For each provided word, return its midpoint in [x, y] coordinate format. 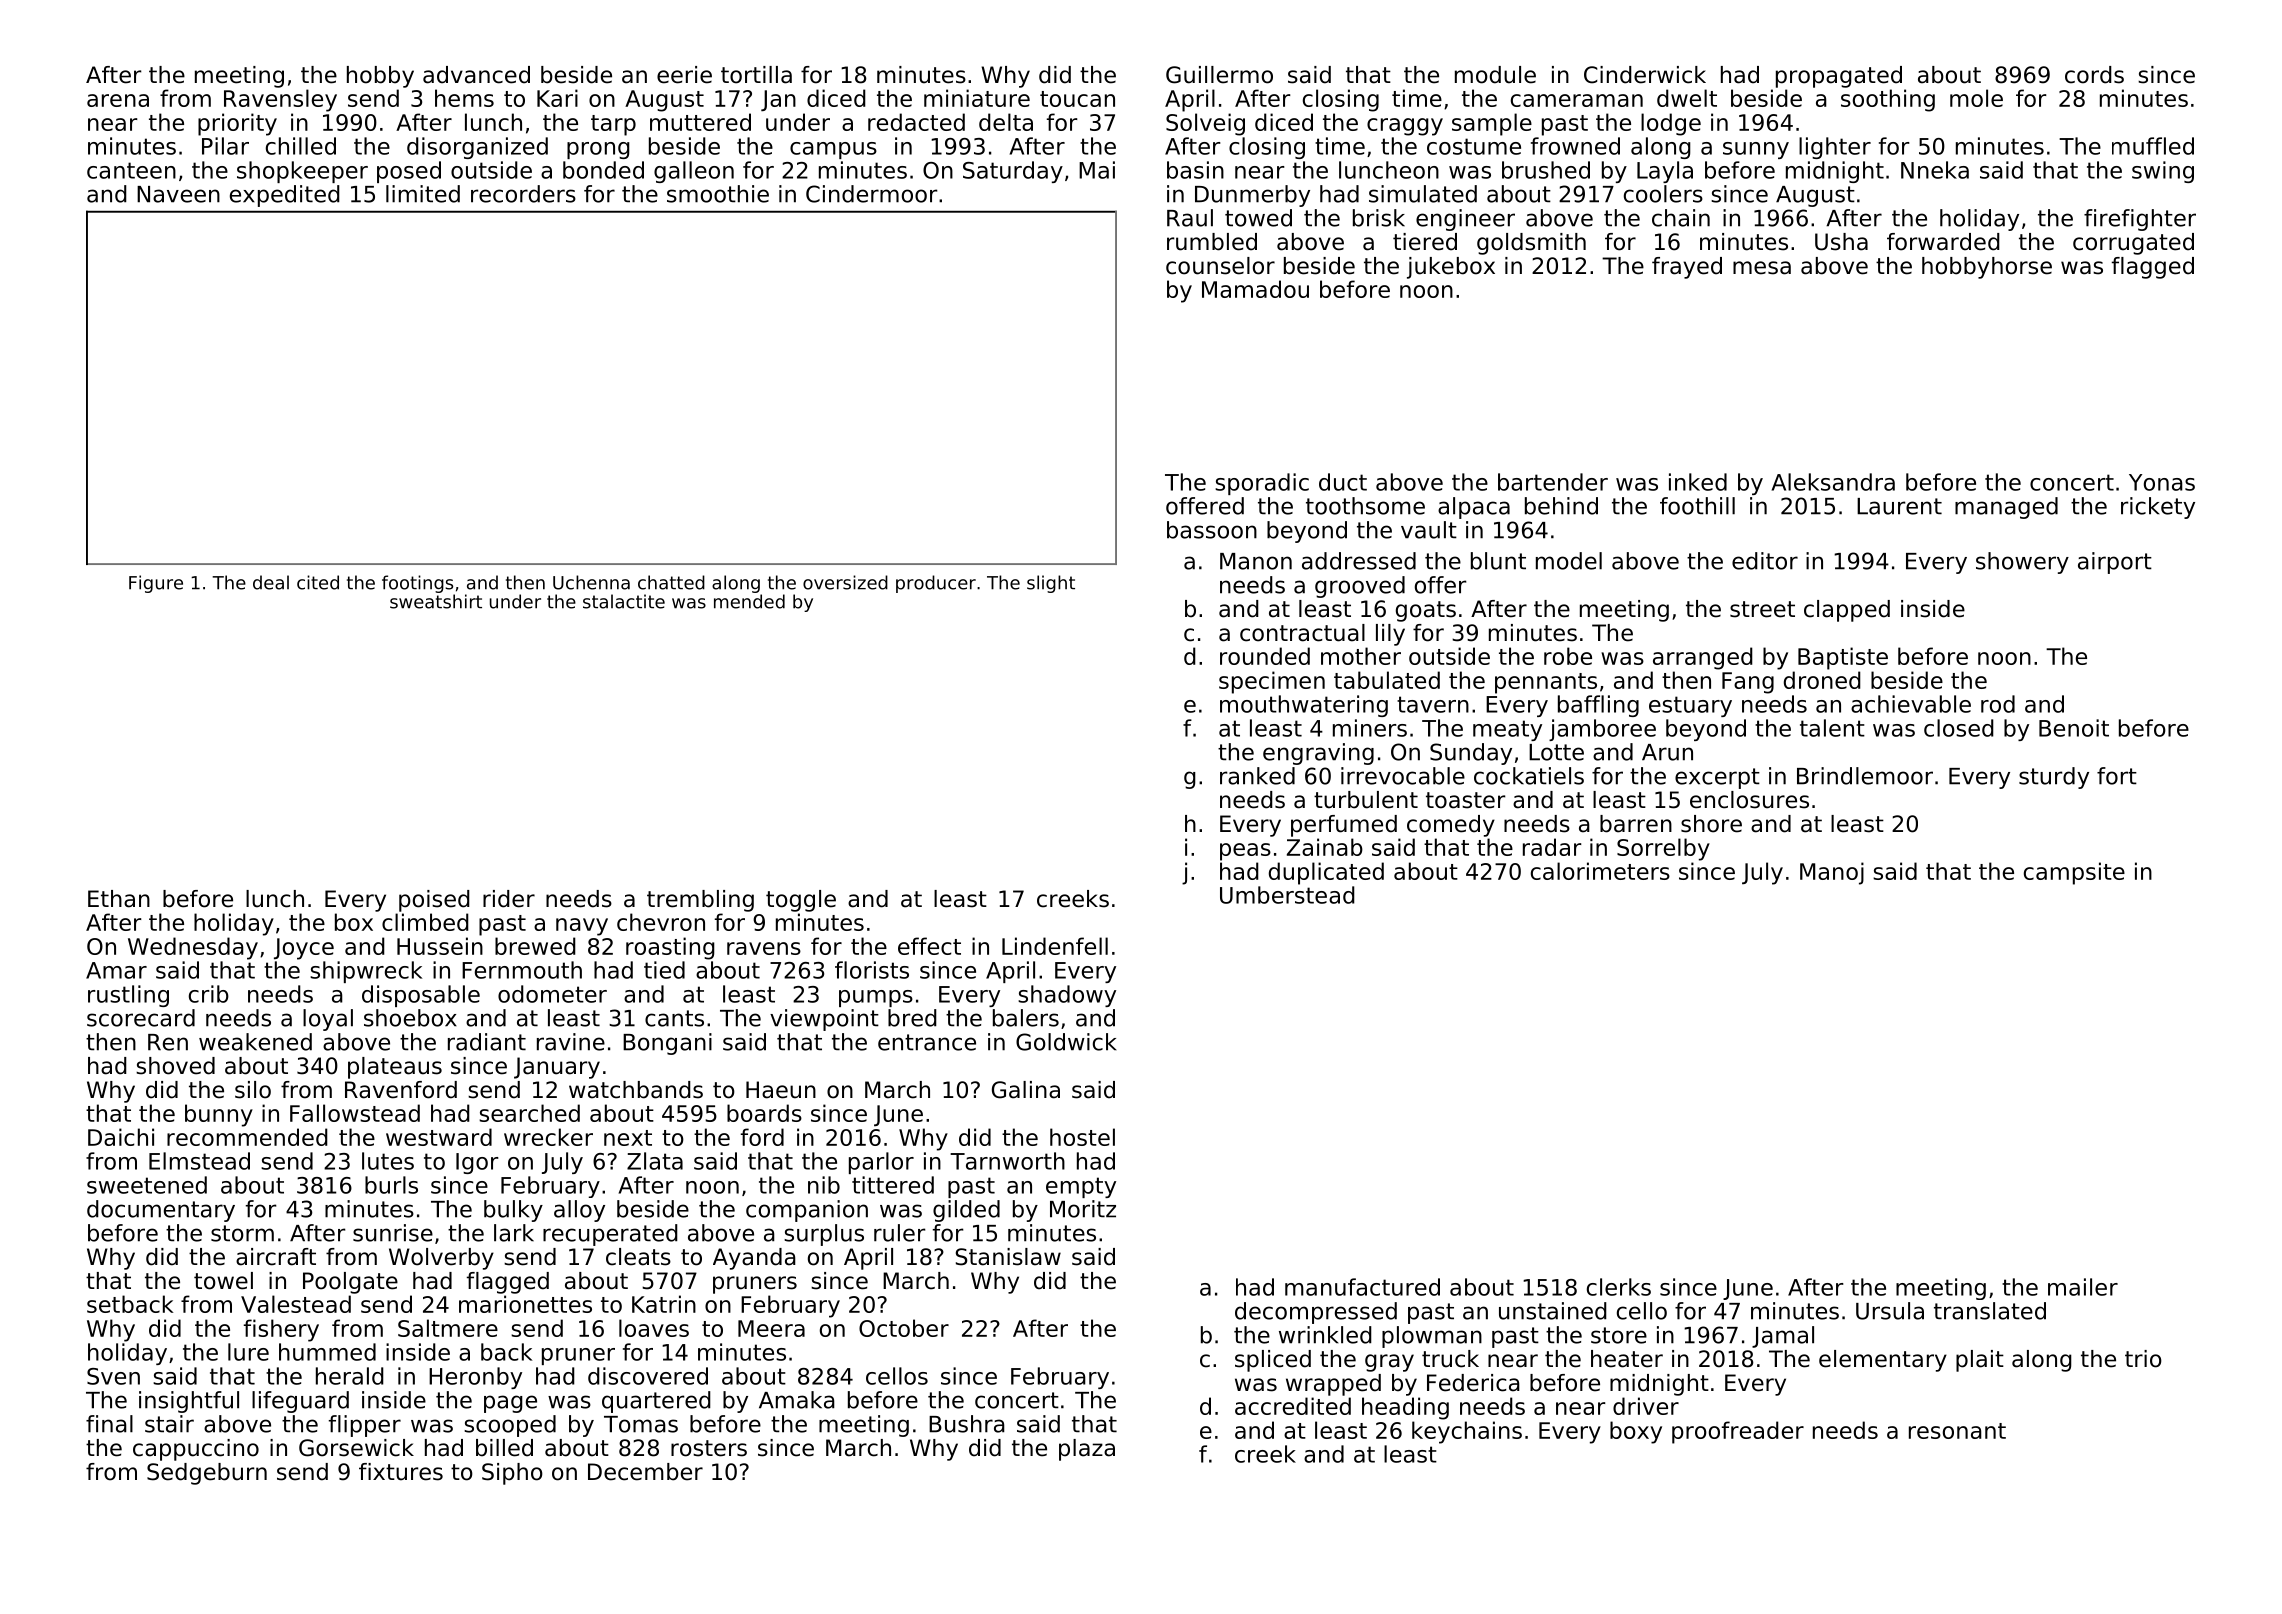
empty [1081, 1187]
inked [1698, 482]
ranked [1257, 776]
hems [464, 98]
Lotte [1556, 752]
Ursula [1890, 1311]
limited [423, 194]
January [557, 1068]
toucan [1077, 99]
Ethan [119, 899]
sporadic [1262, 484]
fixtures [401, 1472]
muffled [2153, 146]
